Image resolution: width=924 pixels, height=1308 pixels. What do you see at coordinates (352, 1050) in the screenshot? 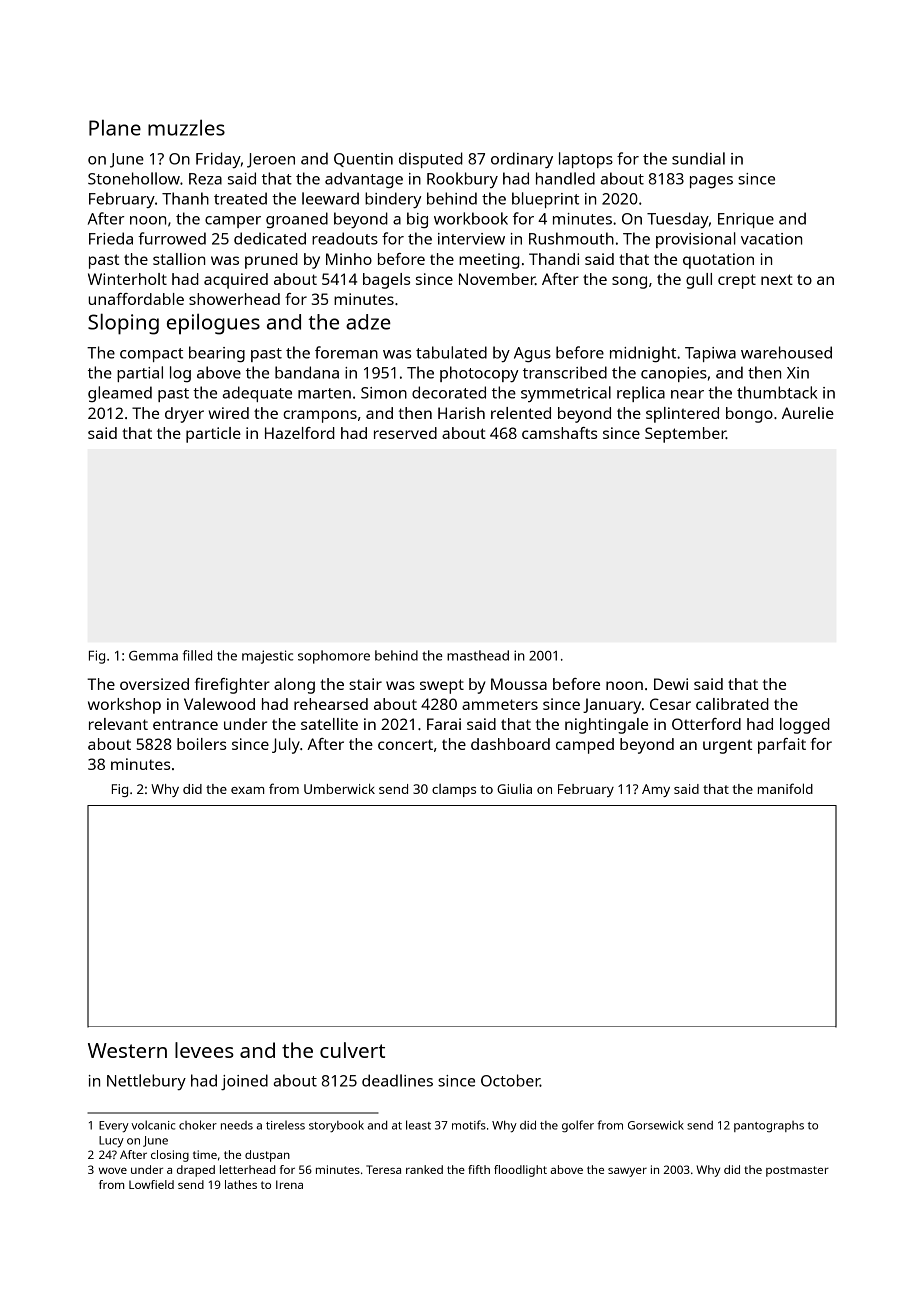
I see `culvert` at bounding box center [352, 1050].
